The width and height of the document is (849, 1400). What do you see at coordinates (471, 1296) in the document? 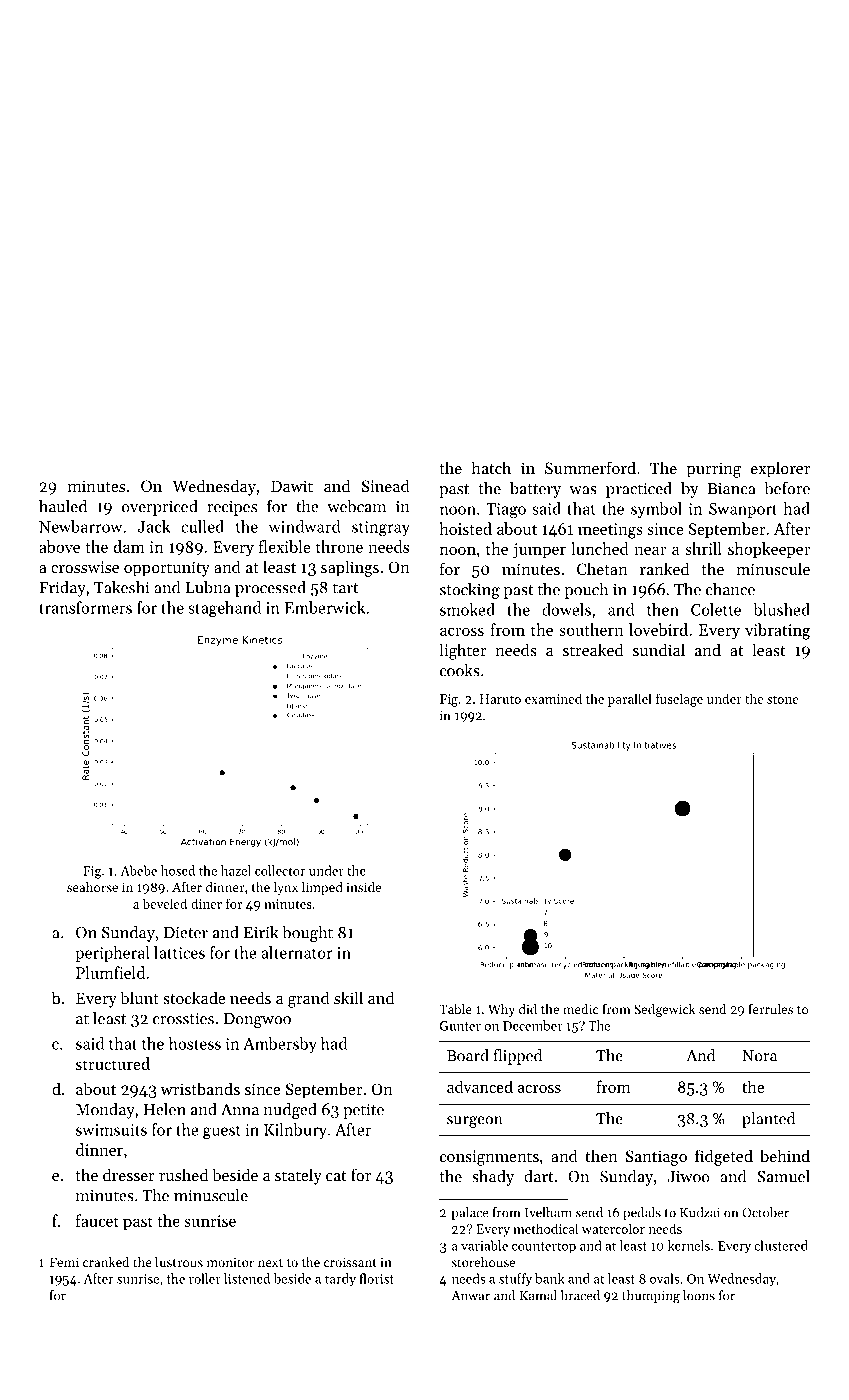
I see `Anwar` at bounding box center [471, 1296].
